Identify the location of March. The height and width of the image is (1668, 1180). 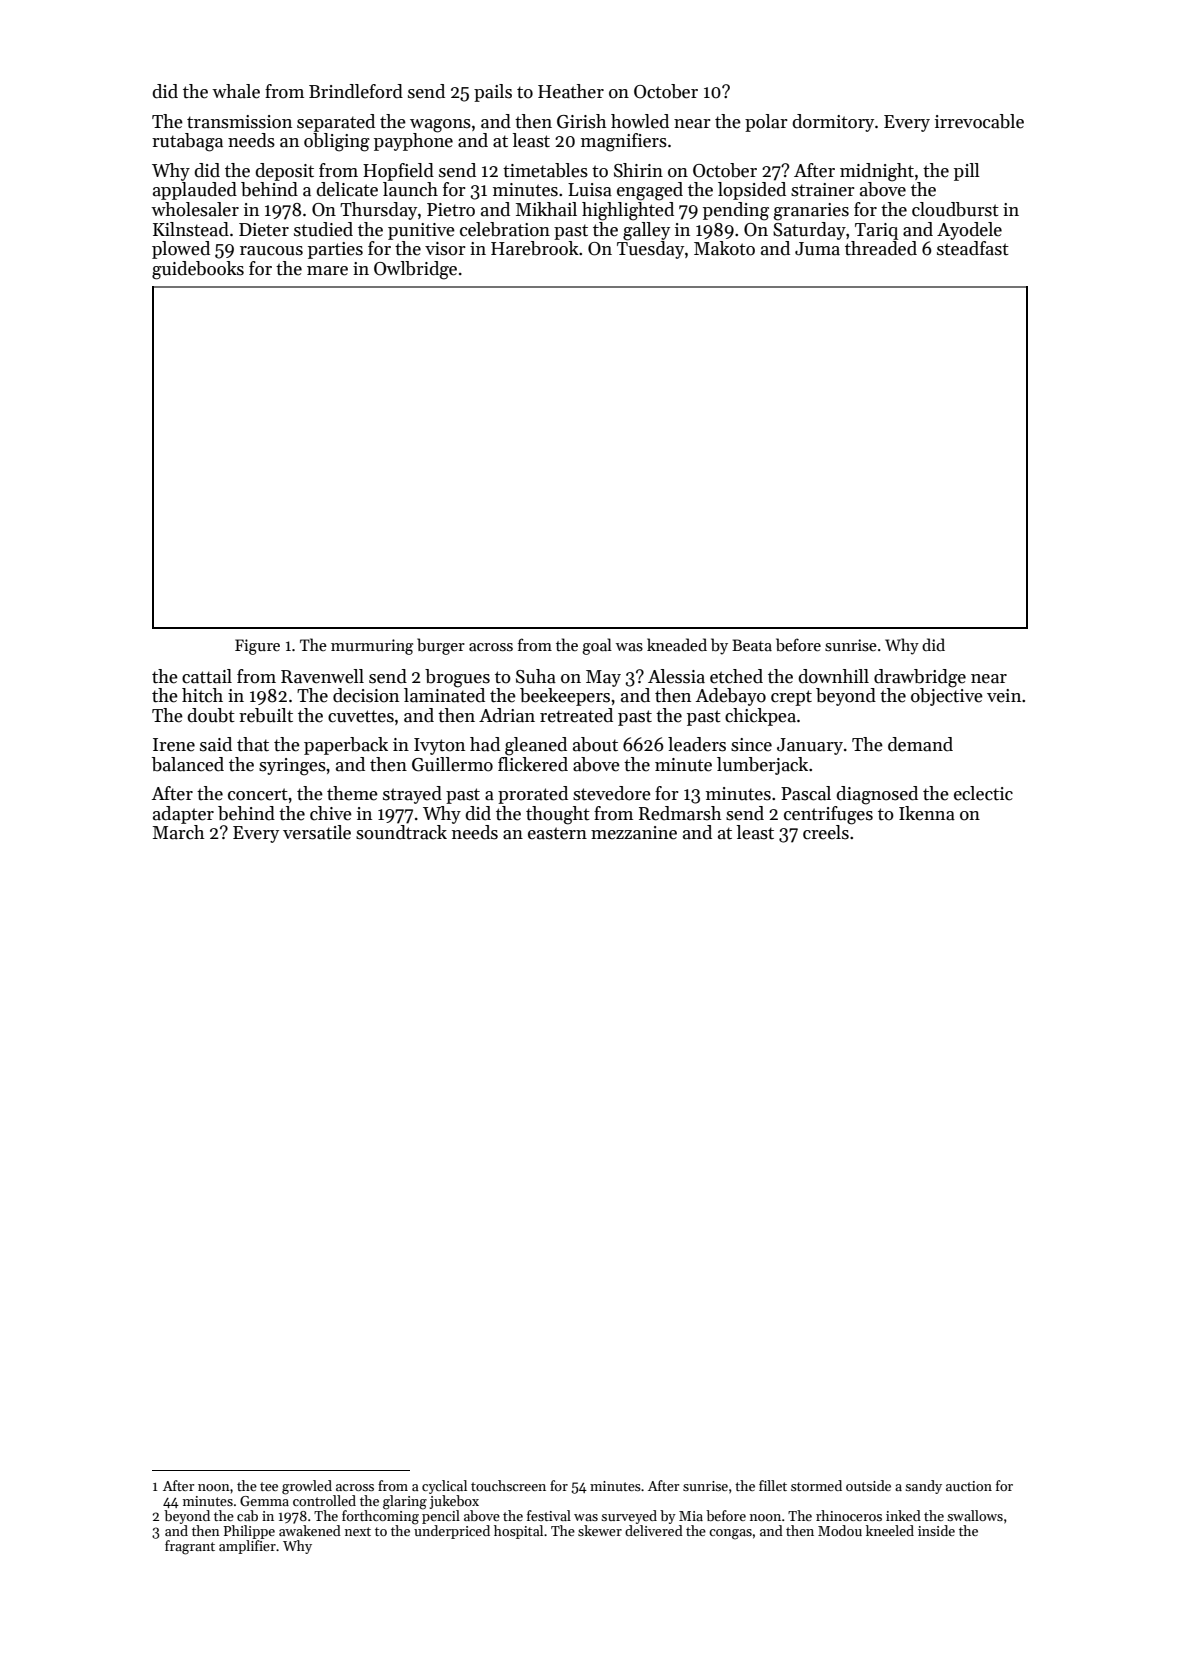
(179, 832).
